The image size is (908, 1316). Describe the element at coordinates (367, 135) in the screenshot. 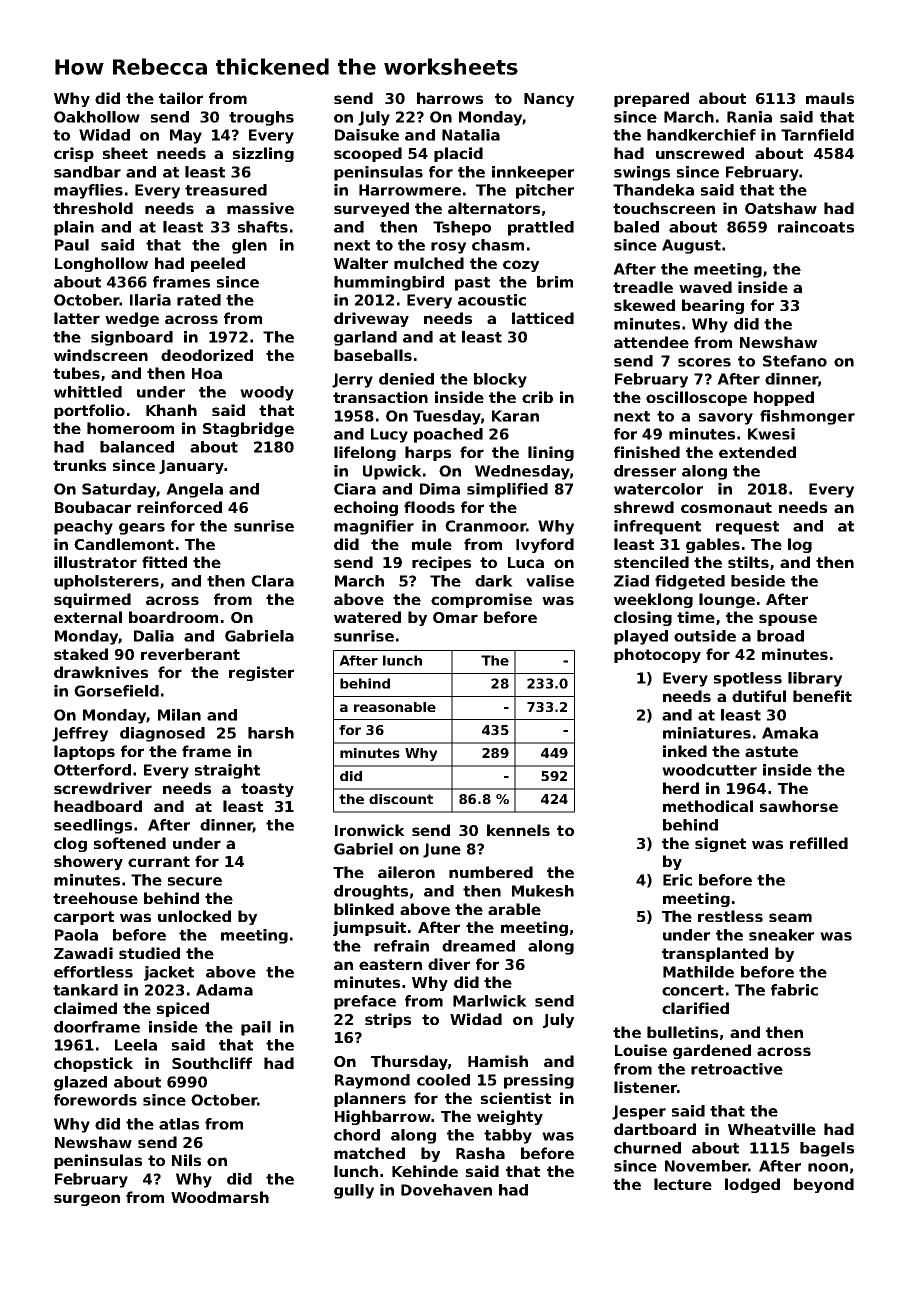

I see `Daisuke` at that location.
